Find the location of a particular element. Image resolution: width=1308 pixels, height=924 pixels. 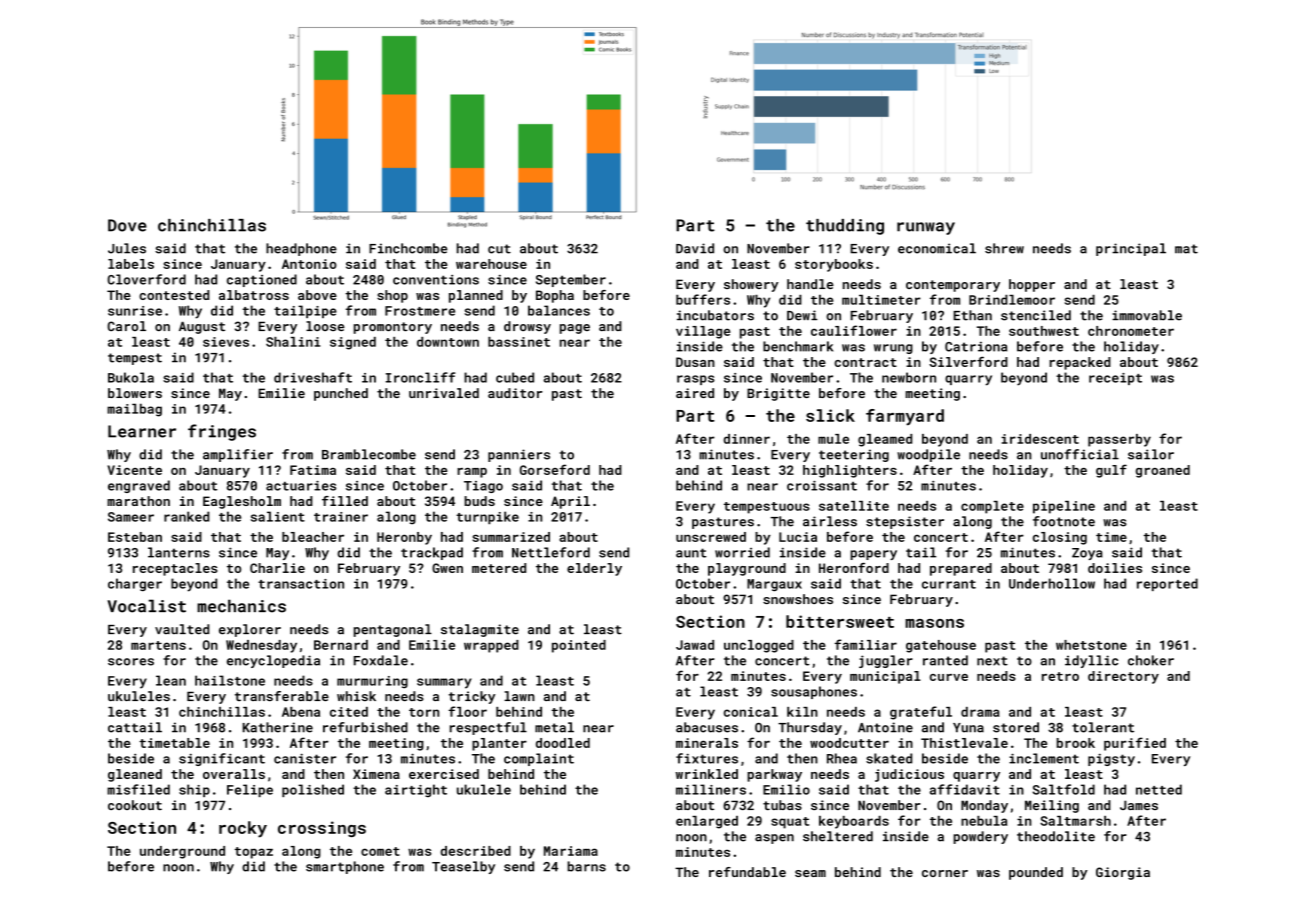

transaction is located at coordinates (301, 584).
